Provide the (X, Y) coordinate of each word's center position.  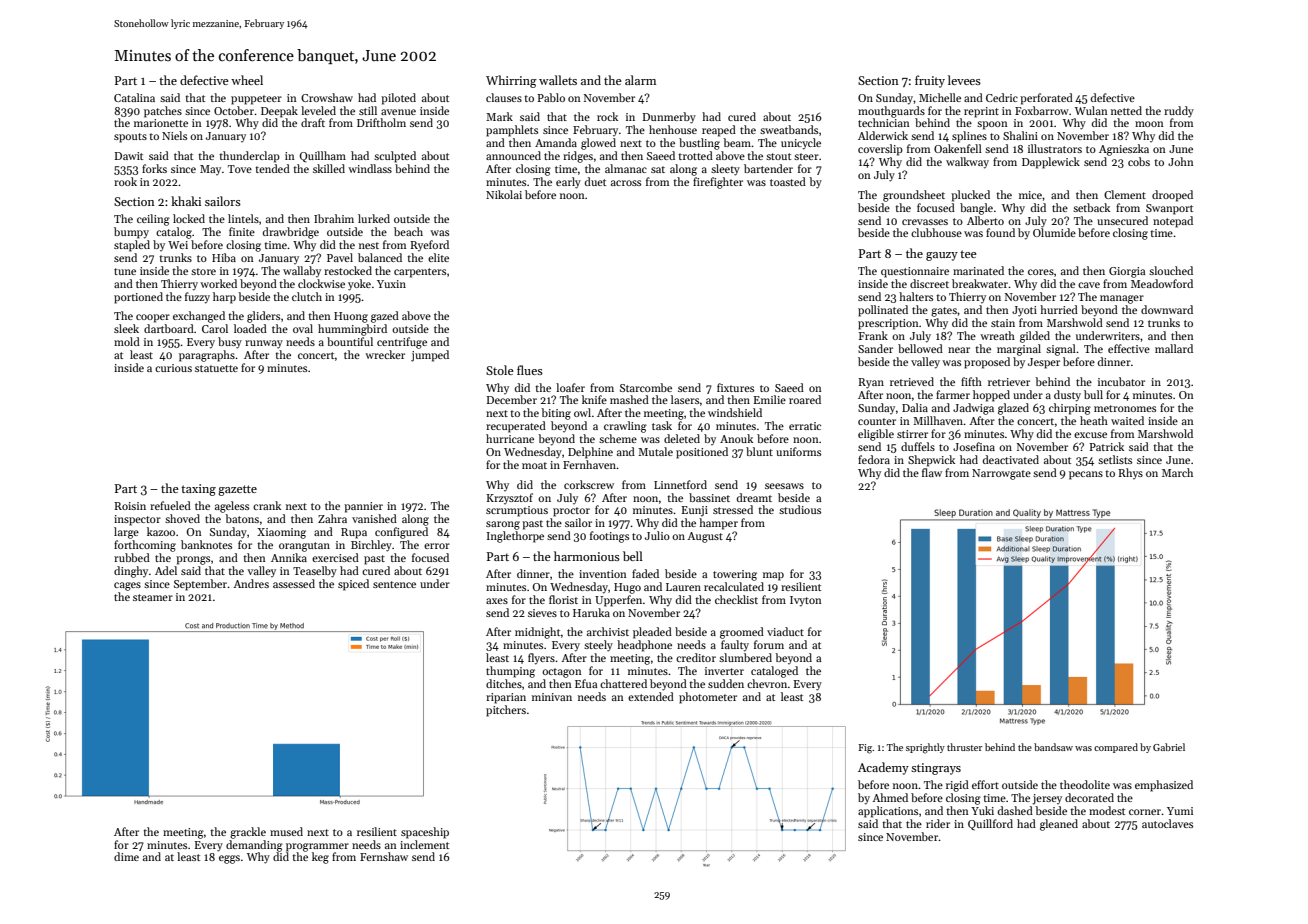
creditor (696, 657)
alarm (640, 80)
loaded (250, 328)
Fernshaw (384, 856)
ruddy (1179, 112)
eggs (229, 859)
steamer (153, 597)
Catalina (134, 97)
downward (1167, 309)
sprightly (925, 748)
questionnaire (915, 272)
